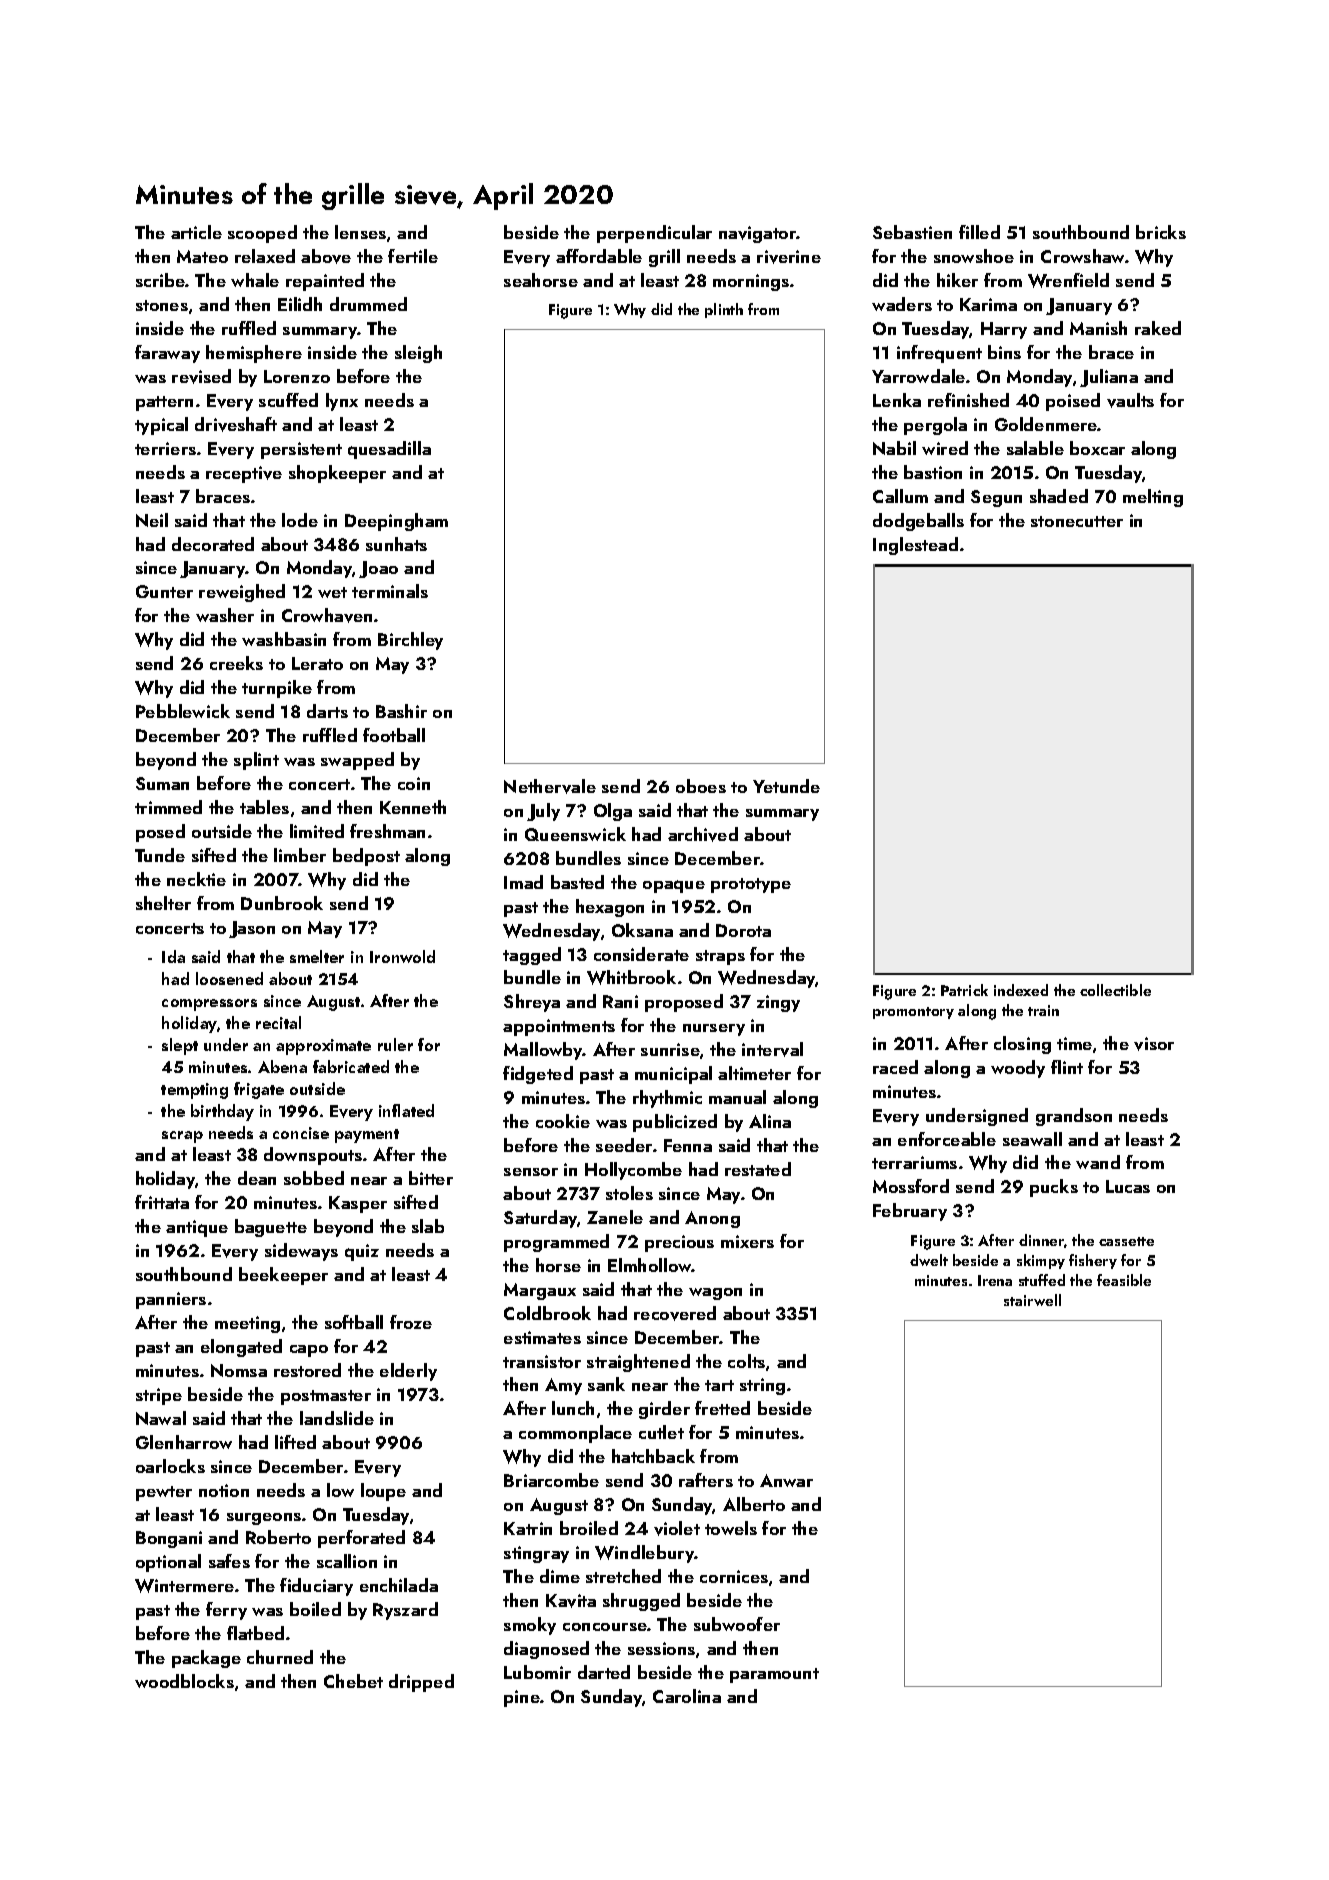  What do you see at coordinates (1124, 1280) in the screenshot?
I see `feasible` at bounding box center [1124, 1280].
